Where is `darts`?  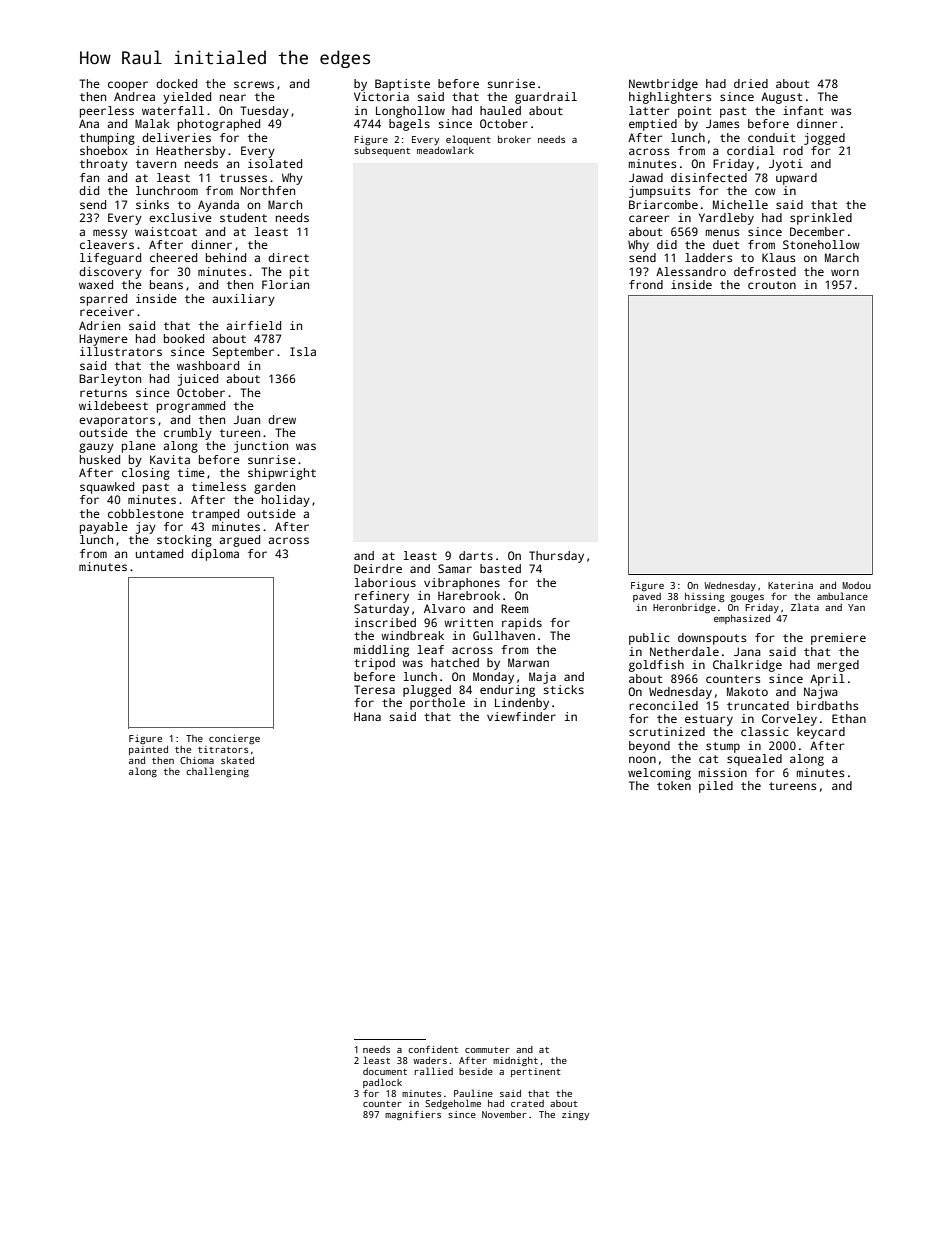 darts is located at coordinates (476, 555).
